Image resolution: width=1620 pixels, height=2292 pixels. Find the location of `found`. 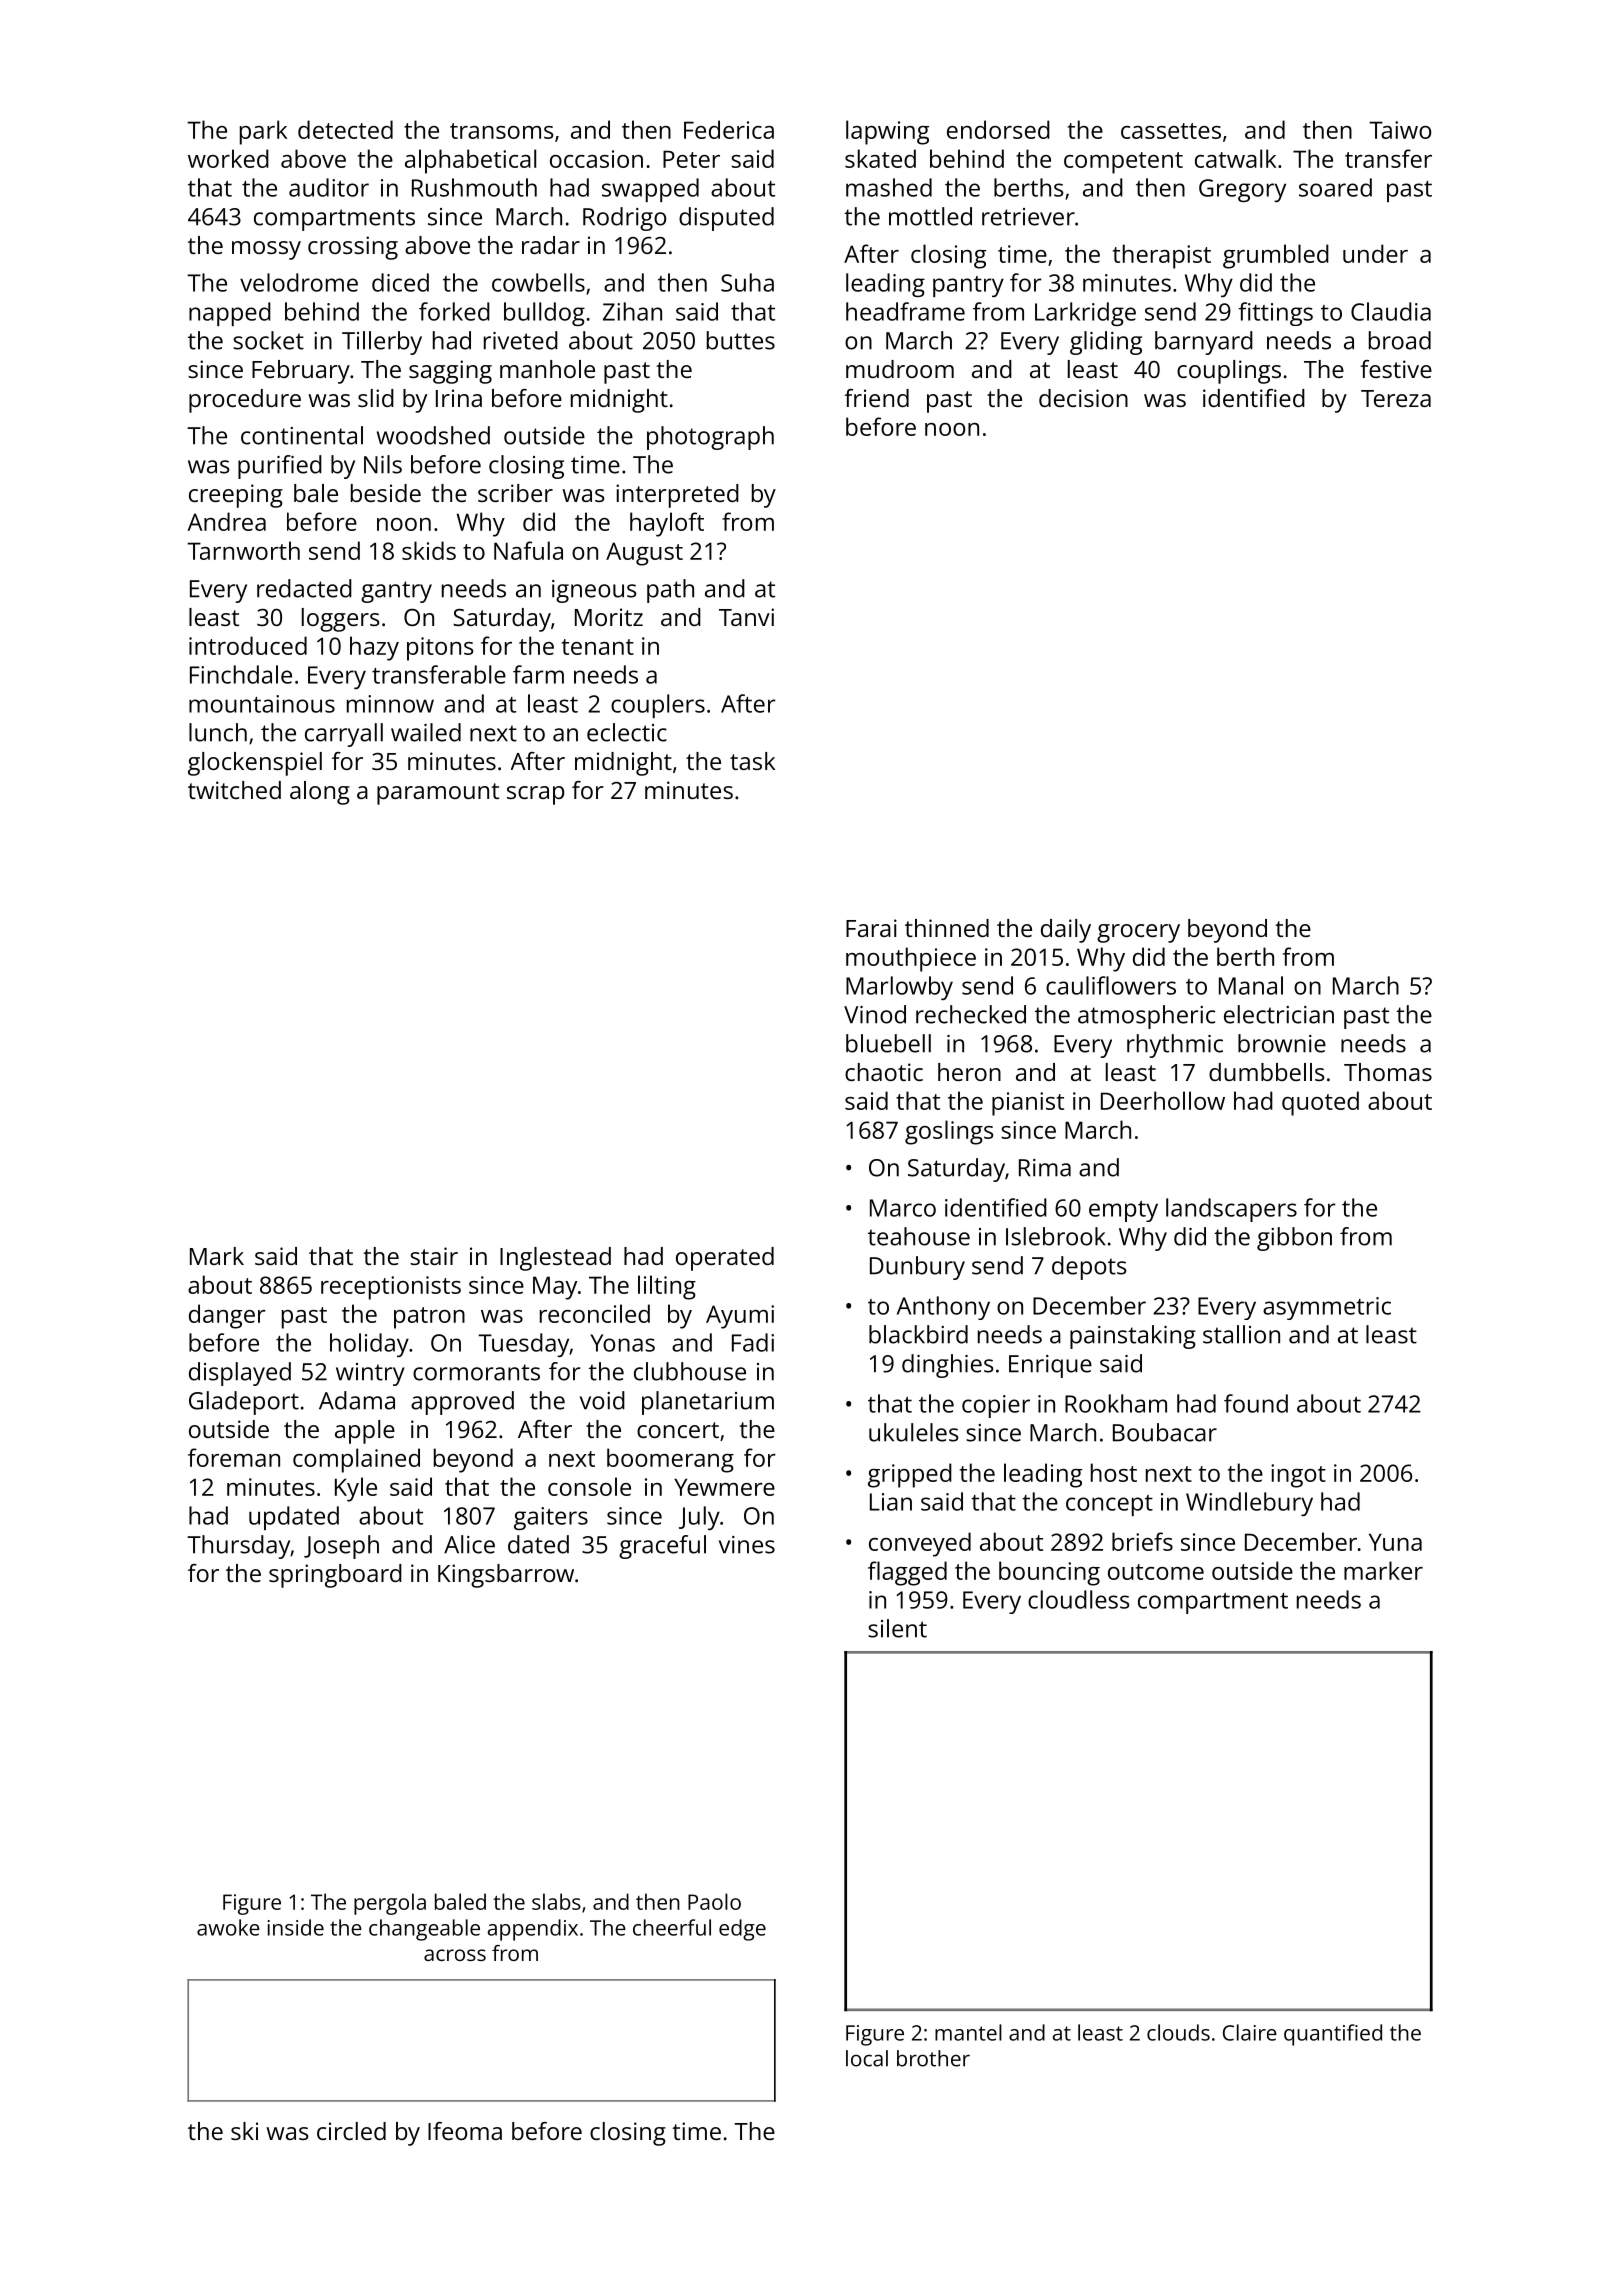

found is located at coordinates (1256, 1403).
